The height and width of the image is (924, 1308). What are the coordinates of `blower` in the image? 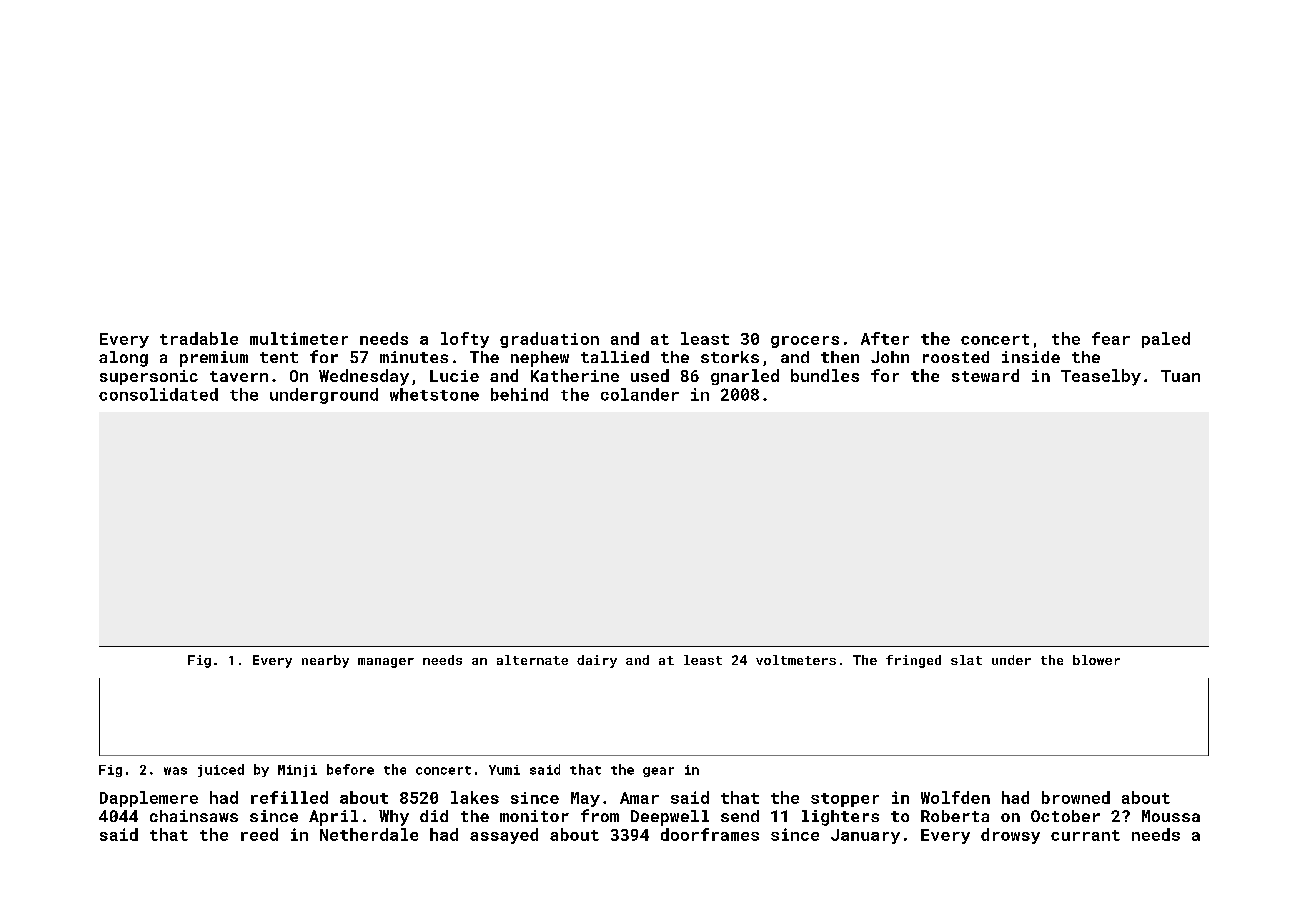 It's located at (1096, 660).
